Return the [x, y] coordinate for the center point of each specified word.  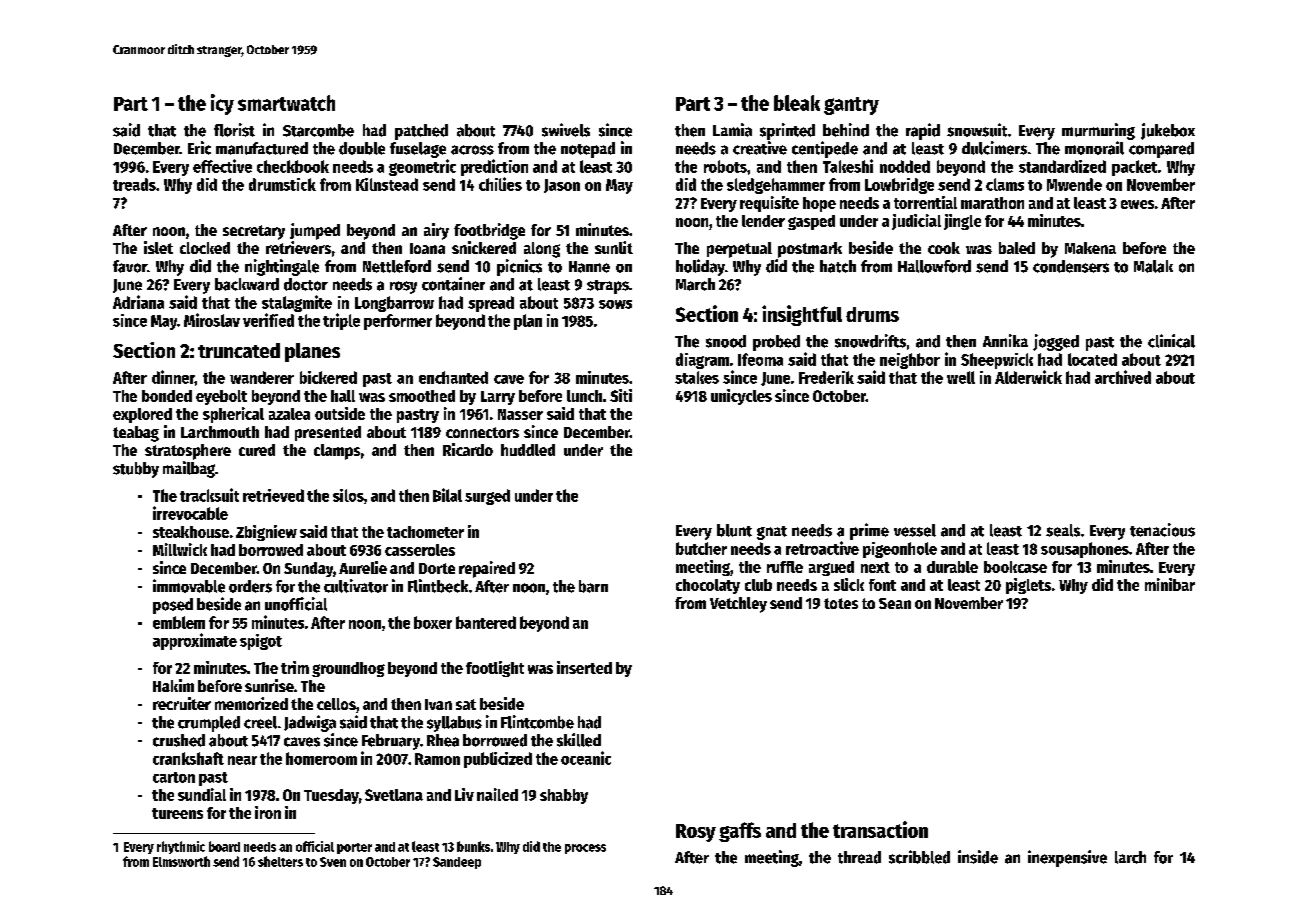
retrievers [298, 247]
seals [1063, 530]
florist [234, 130]
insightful [802, 315]
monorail [1094, 148]
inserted [584, 667]
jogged [1056, 342]
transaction [880, 829]
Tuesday [331, 796]
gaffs [740, 832]
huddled [528, 450]
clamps [337, 452]
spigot [261, 642]
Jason [562, 186]
